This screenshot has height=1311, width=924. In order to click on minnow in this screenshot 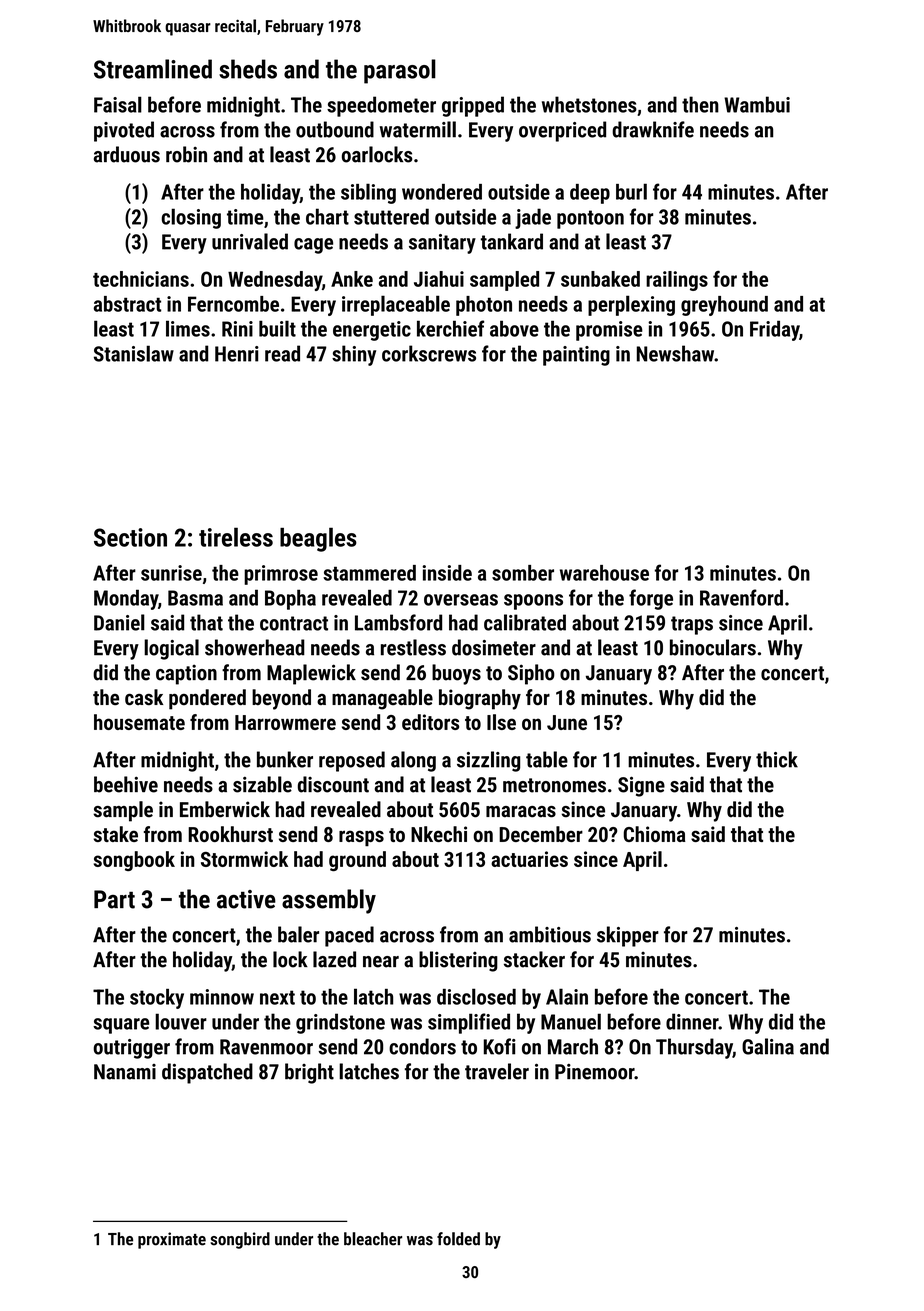, I will do `click(222, 997)`.
